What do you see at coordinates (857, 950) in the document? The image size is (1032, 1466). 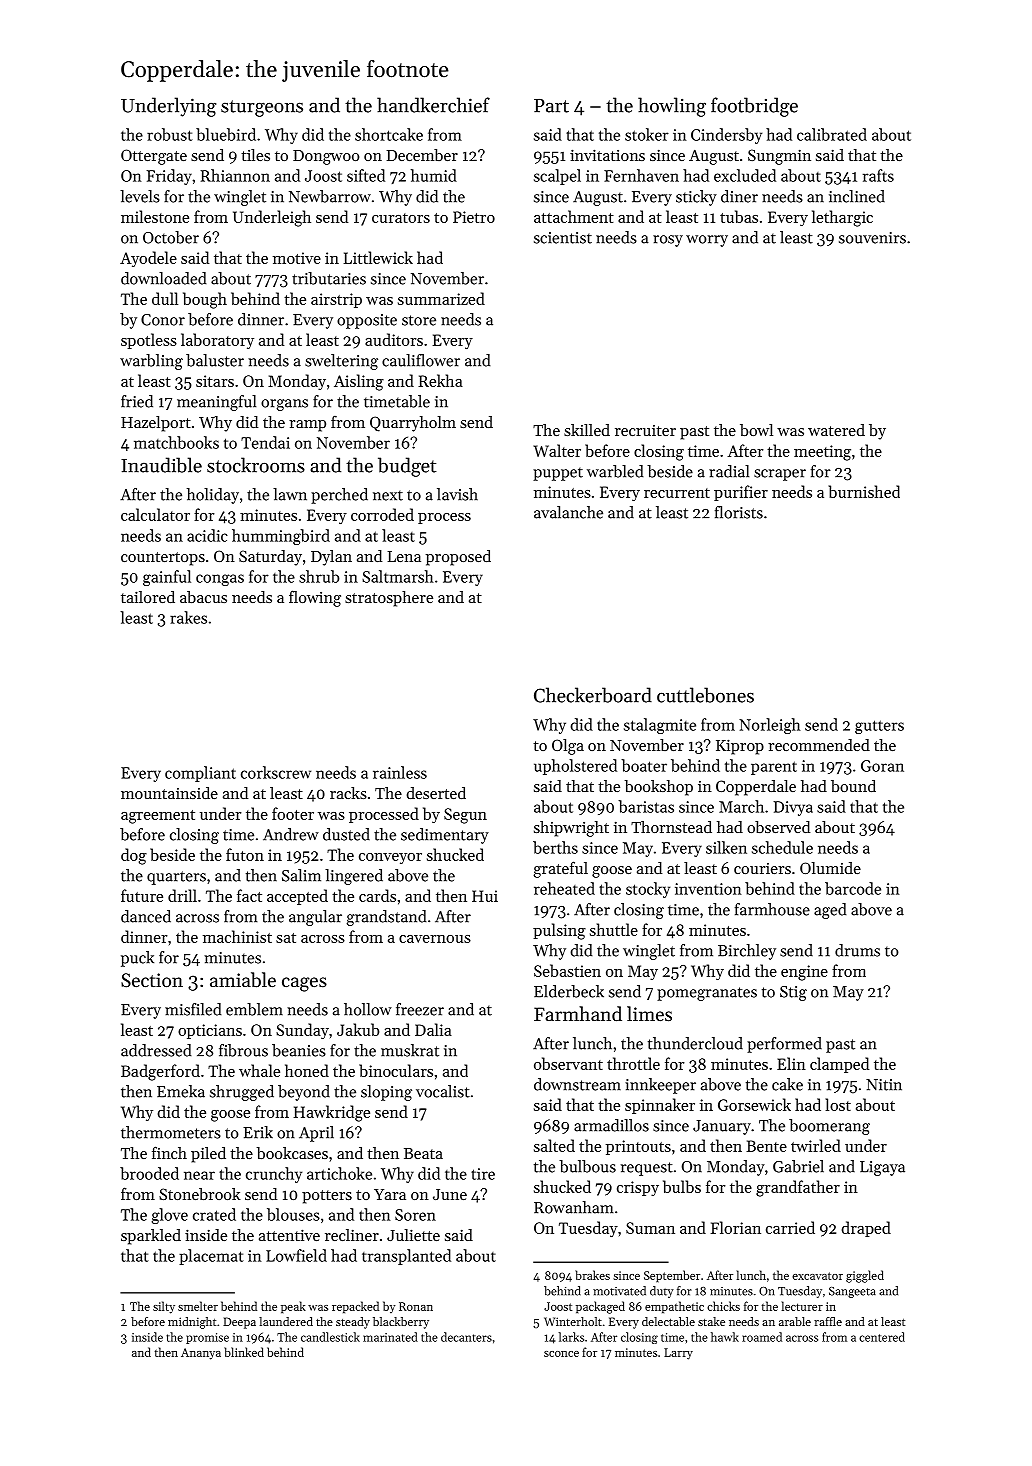 I see `drums` at bounding box center [857, 950].
